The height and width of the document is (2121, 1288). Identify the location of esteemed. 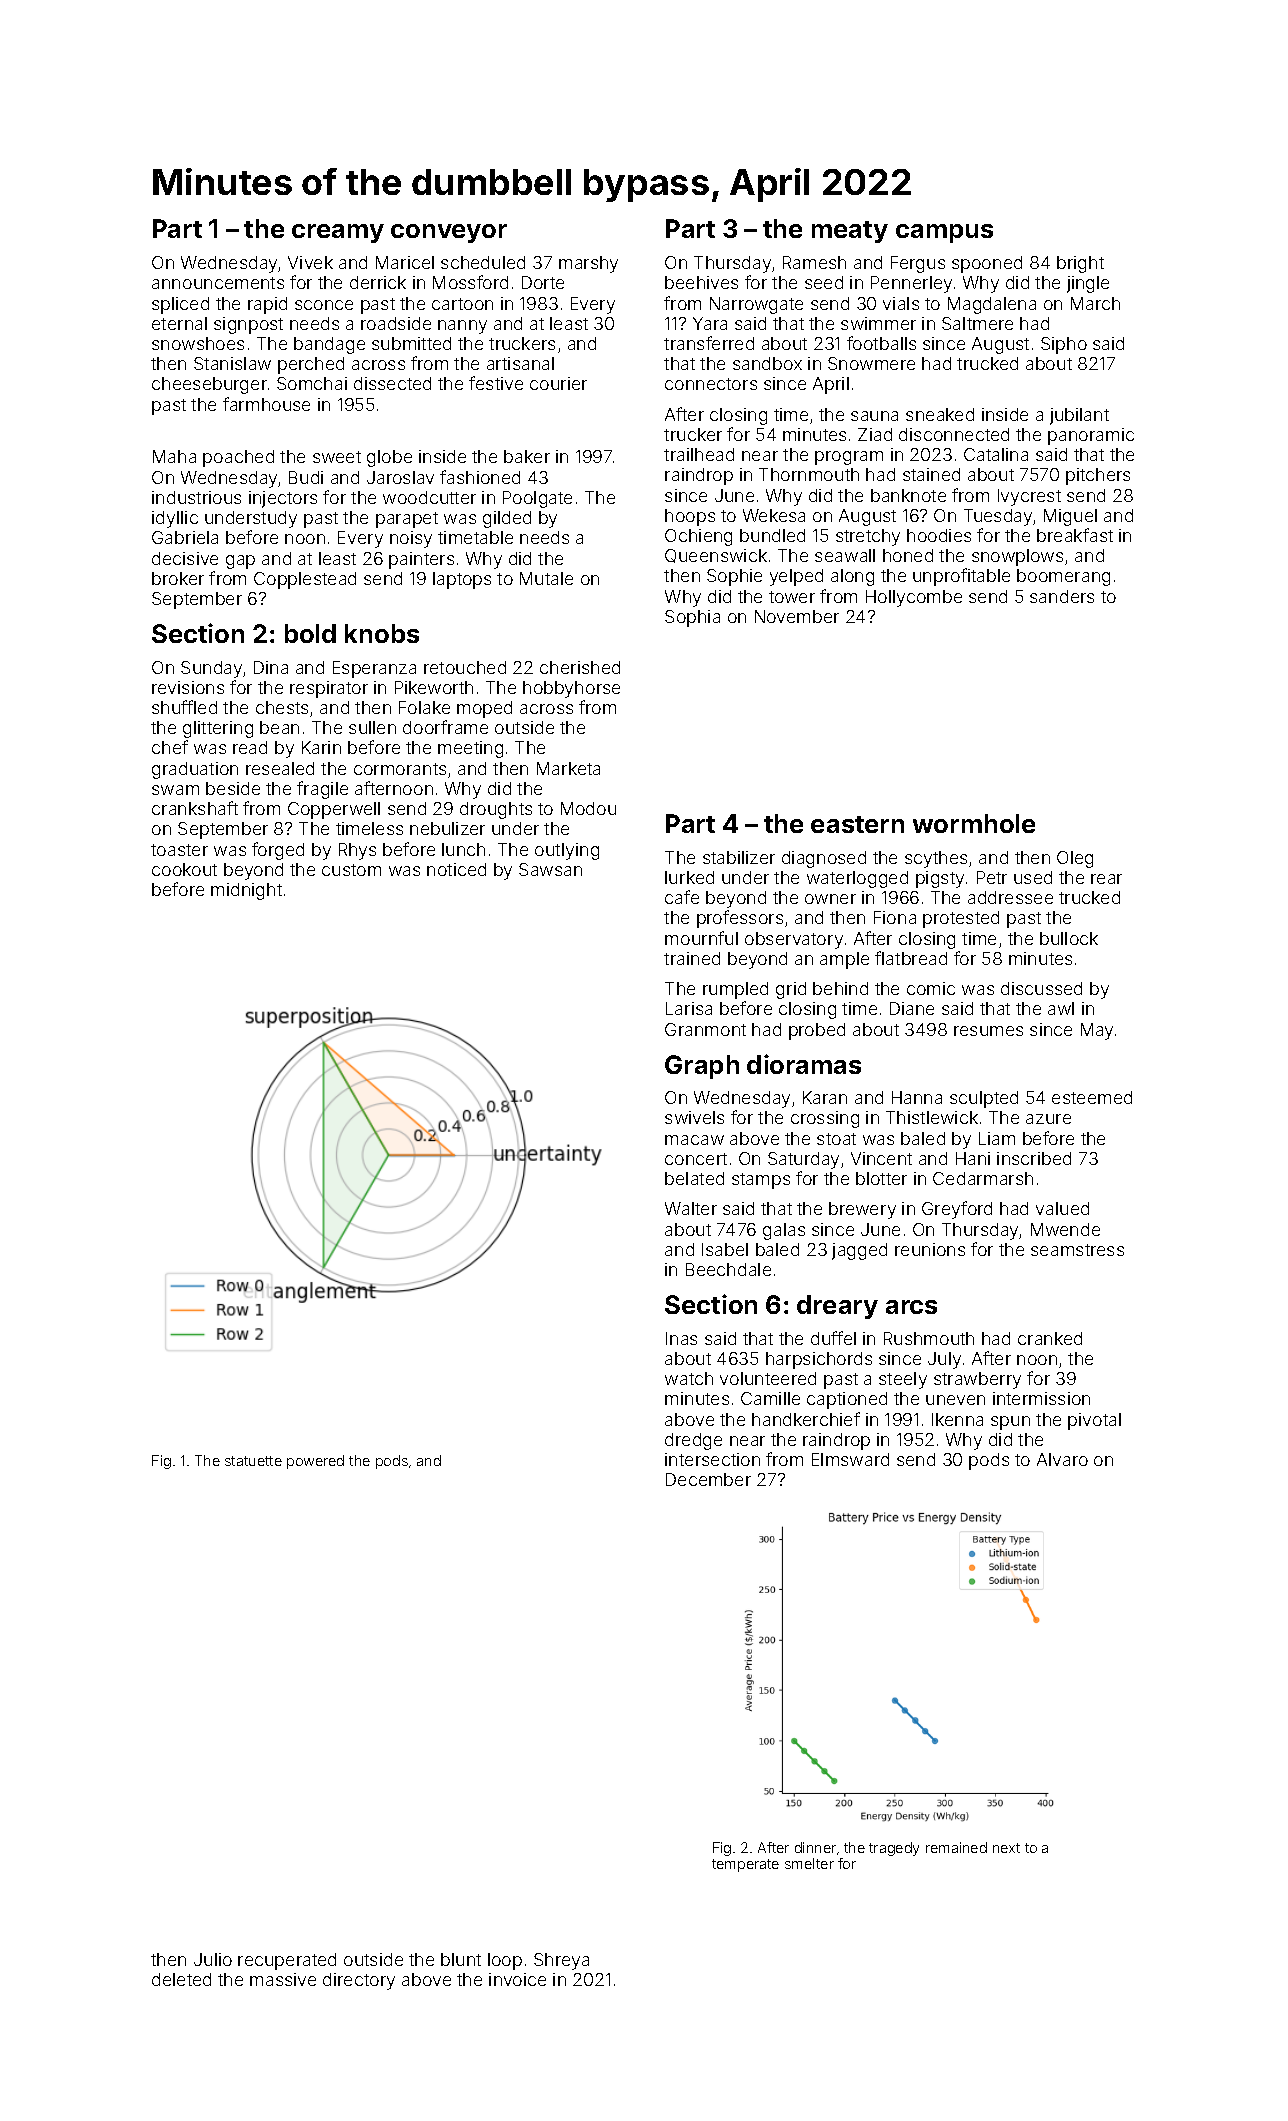
(1092, 1097).
